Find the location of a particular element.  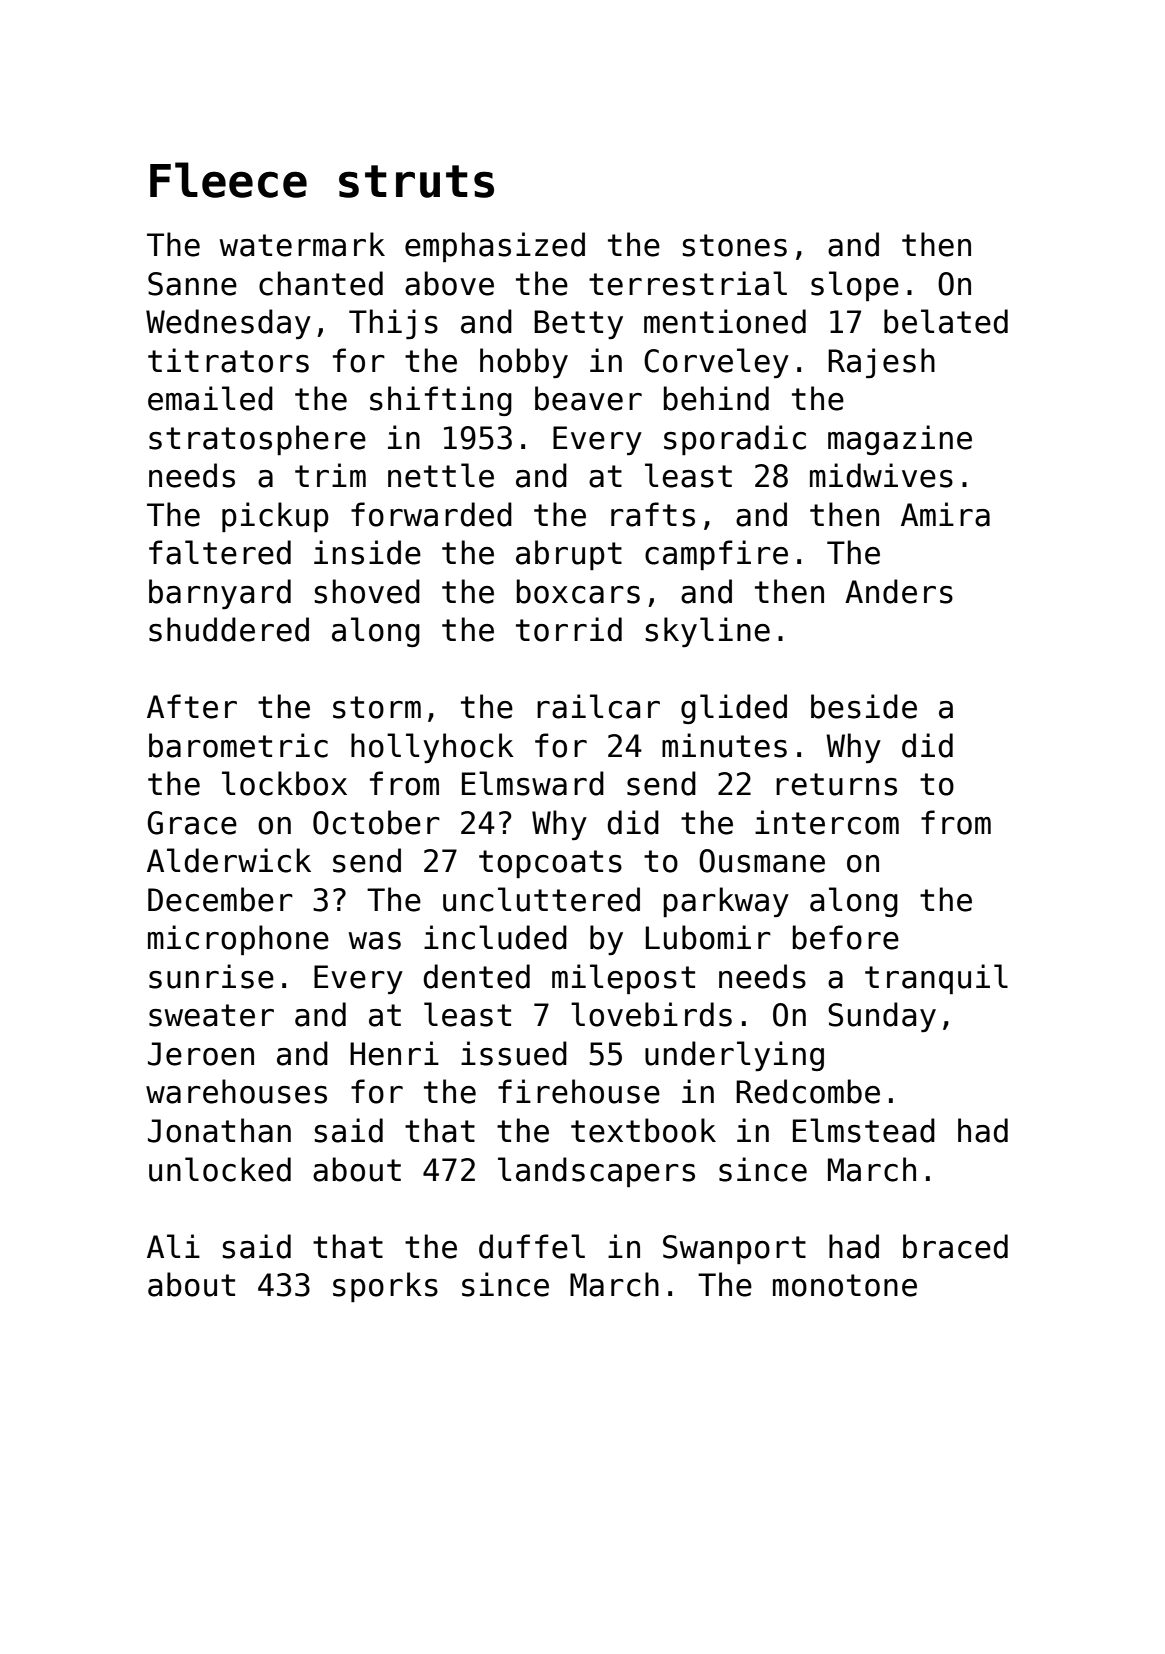

intercom is located at coordinates (827, 822).
